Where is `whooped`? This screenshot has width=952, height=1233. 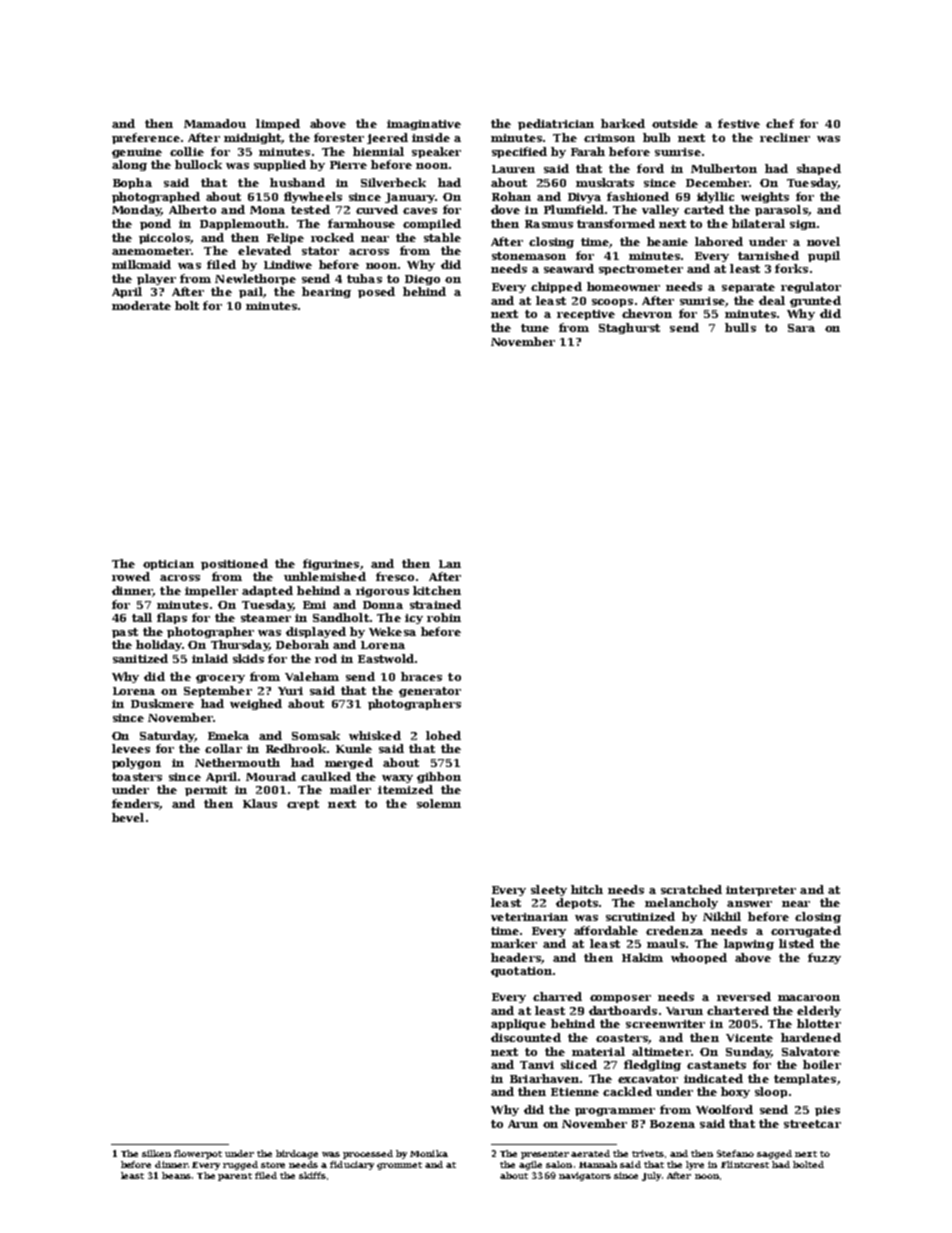 whooped is located at coordinates (699, 958).
